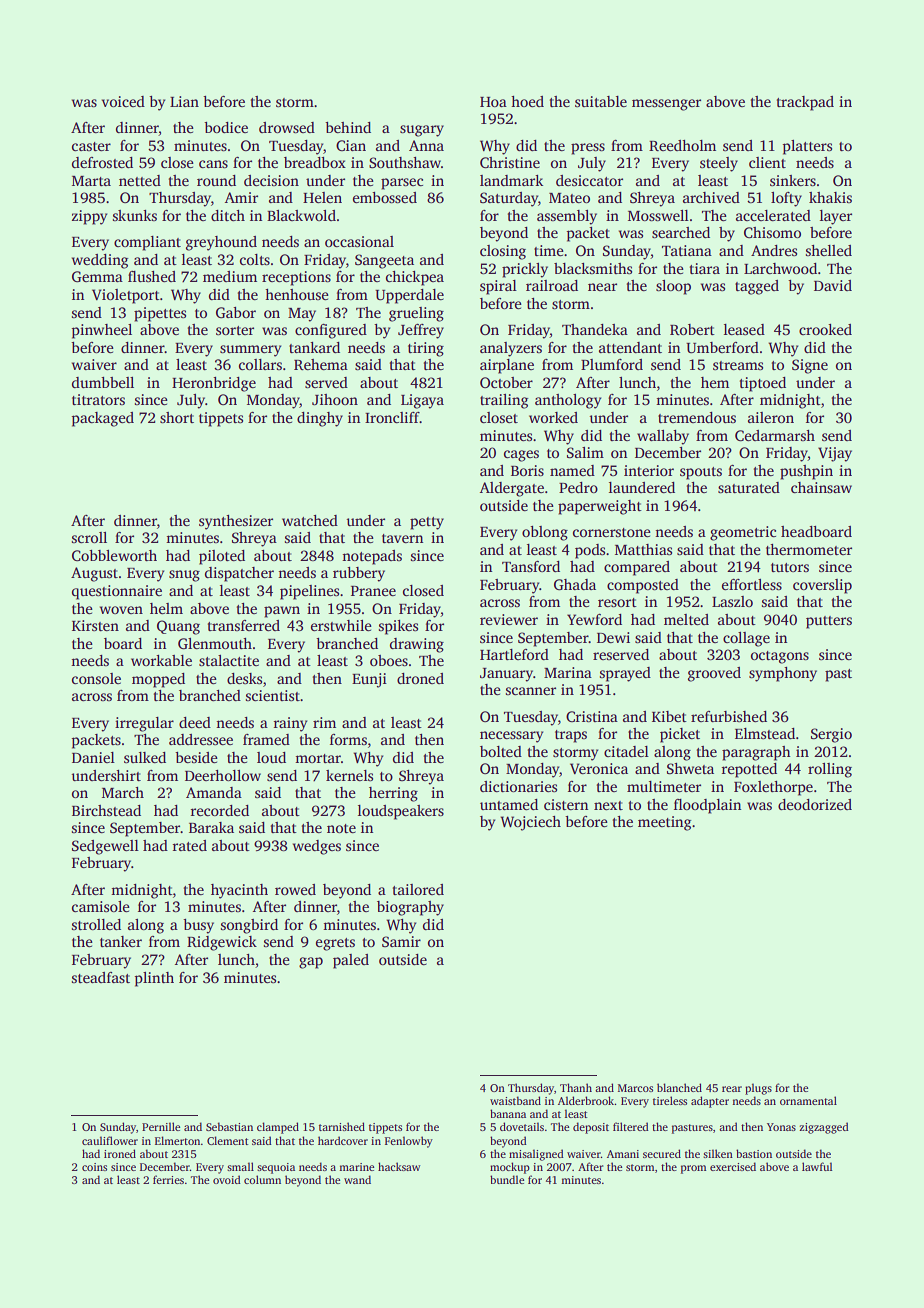 The image size is (924, 1308). What do you see at coordinates (266, 739) in the image?
I see `framed` at bounding box center [266, 739].
